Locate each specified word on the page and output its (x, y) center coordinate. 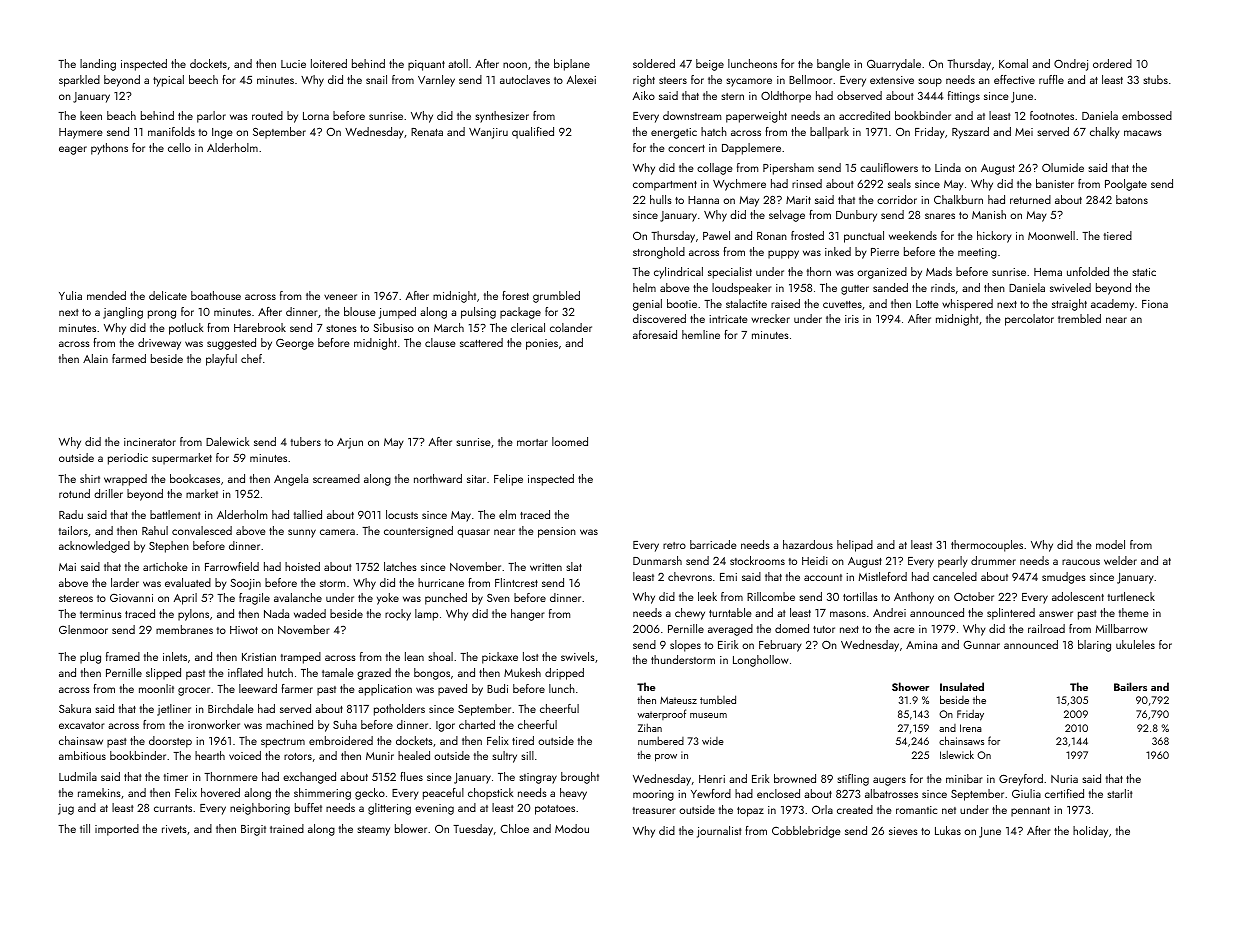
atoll (458, 63)
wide (713, 741)
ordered (1112, 63)
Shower (910, 686)
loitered (329, 63)
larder (125, 582)
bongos (432, 674)
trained (287, 828)
